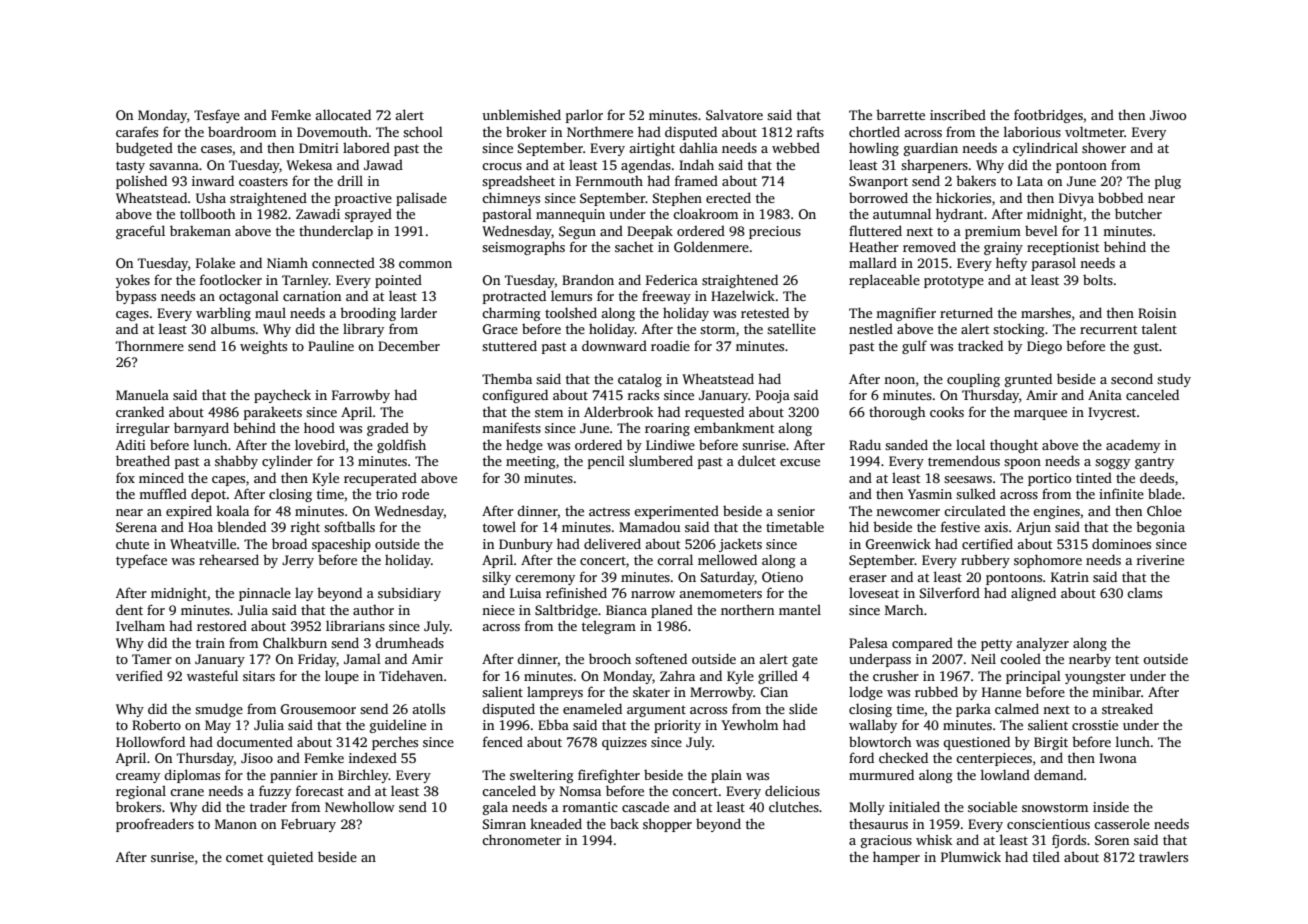  I want to click on cascade, so click(645, 806).
